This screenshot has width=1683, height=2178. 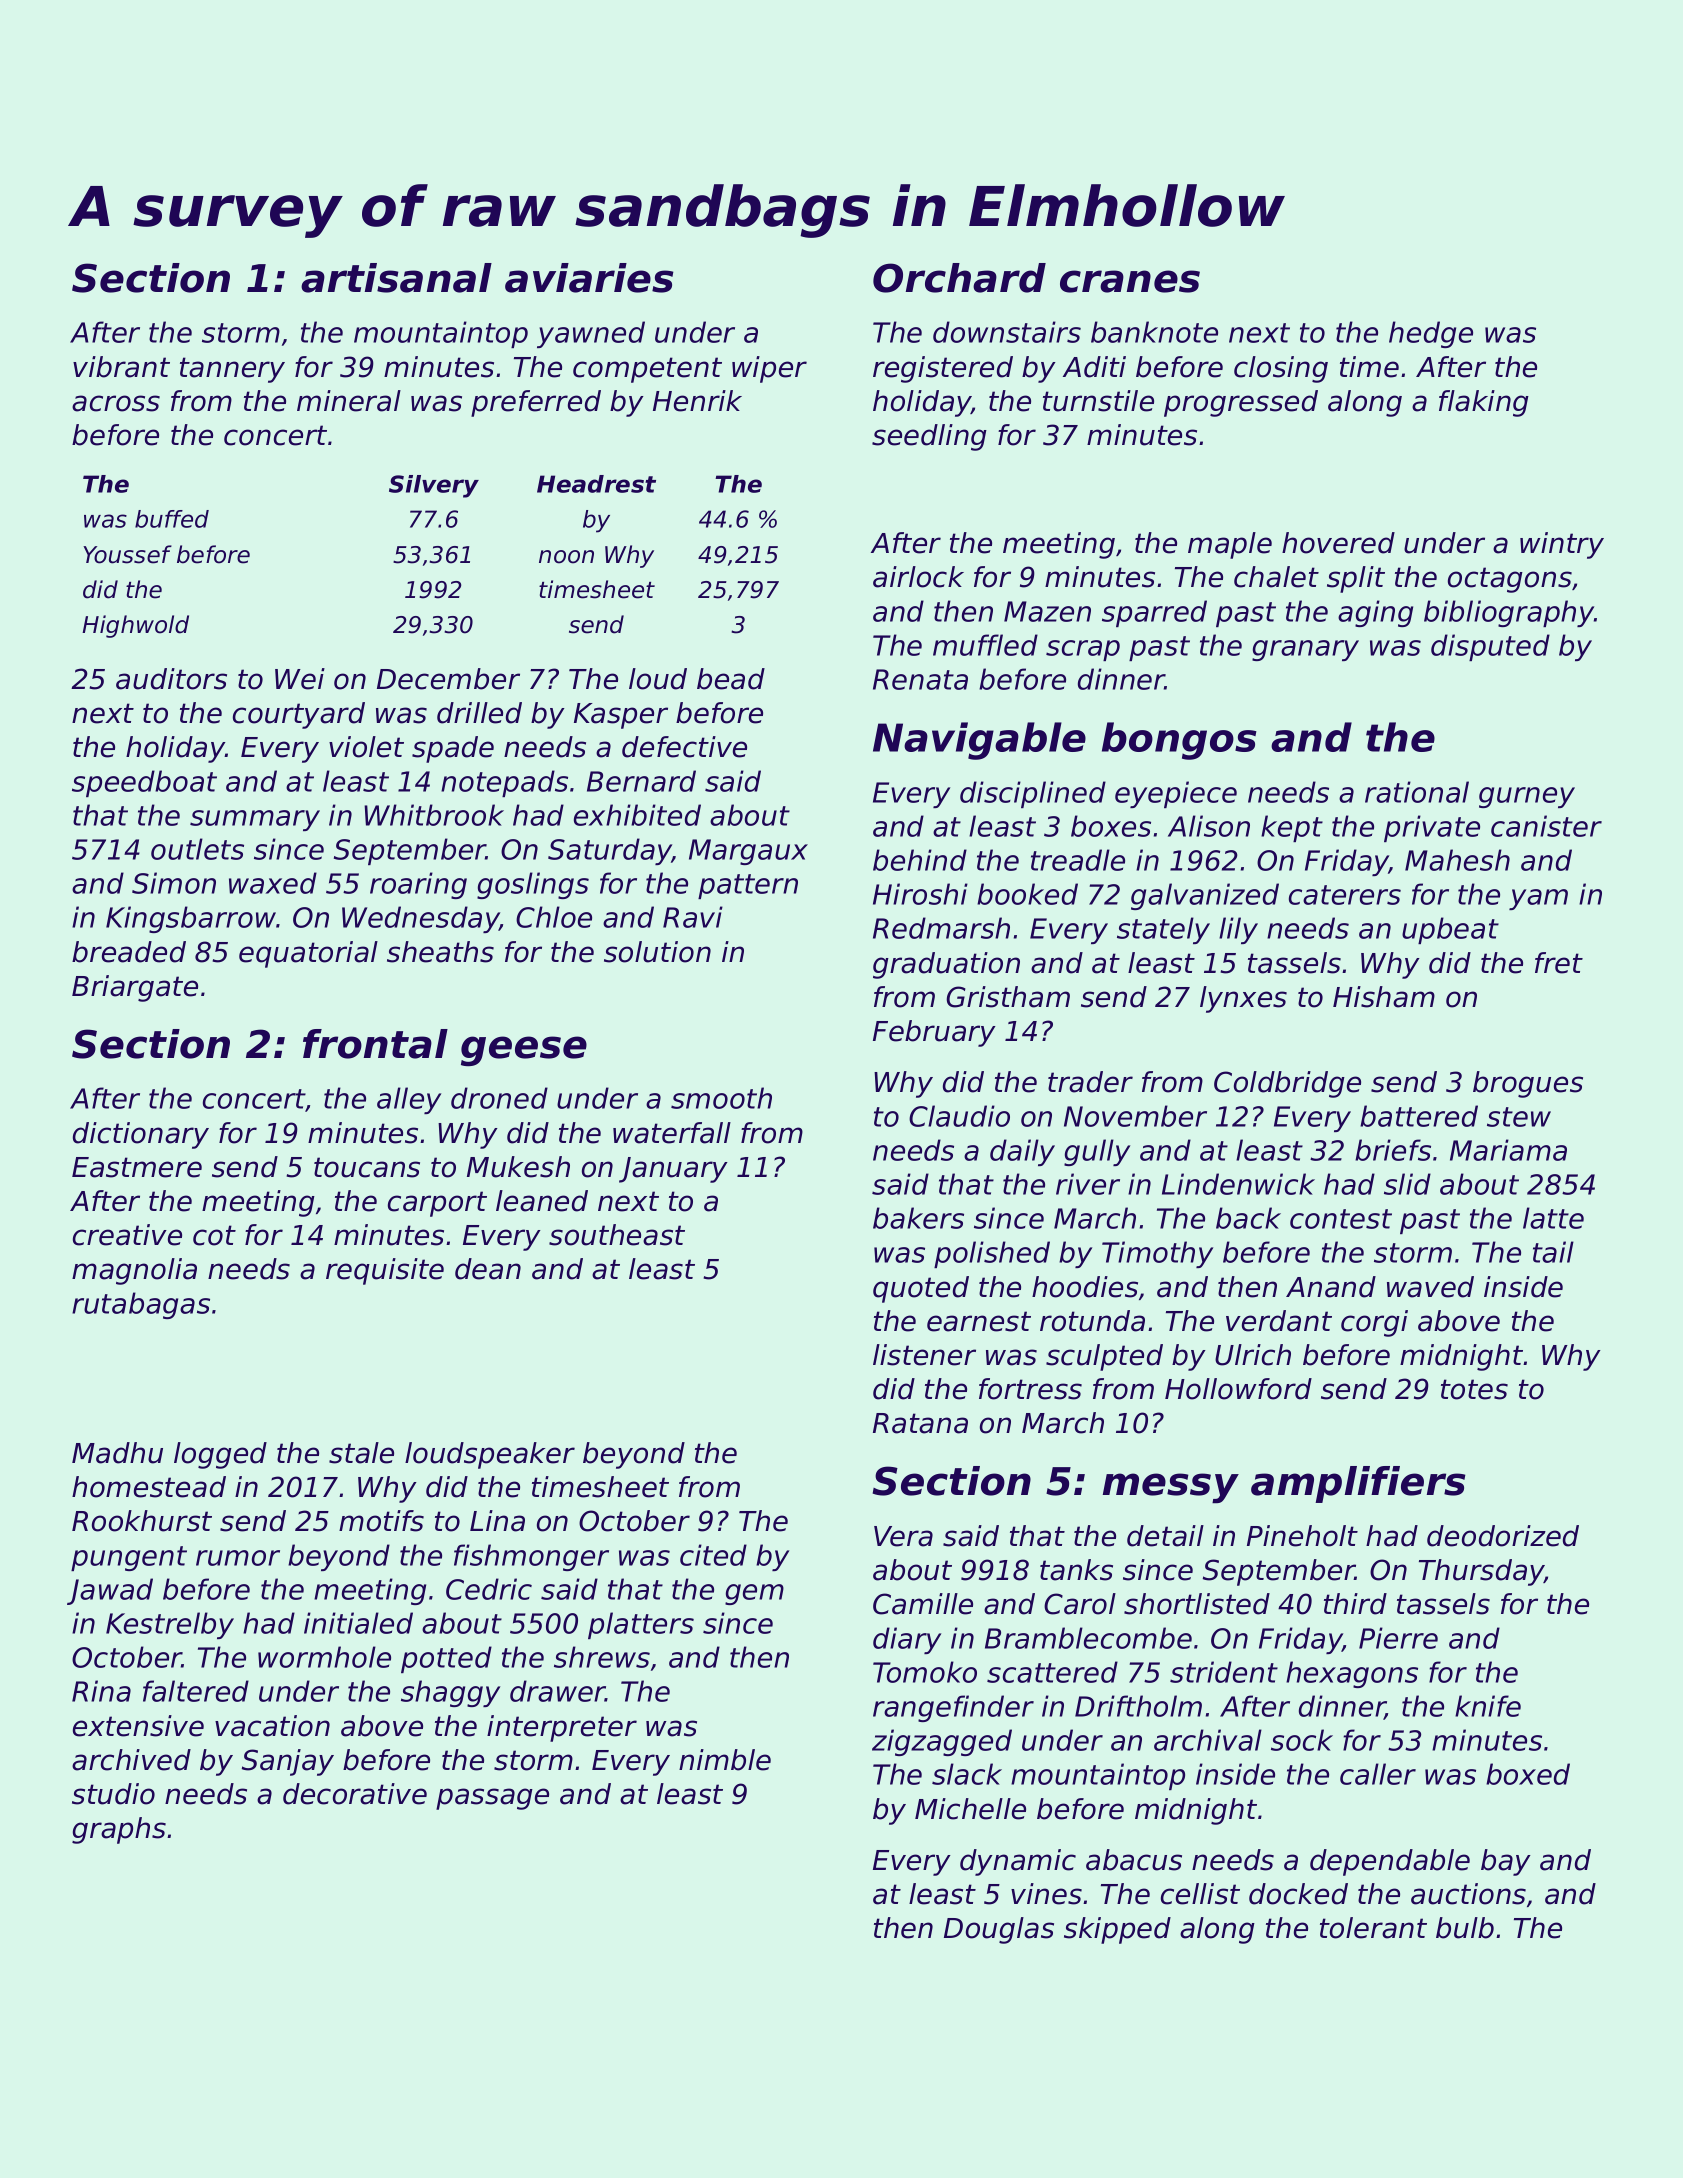 What do you see at coordinates (1090, 1082) in the screenshot?
I see `trader` at bounding box center [1090, 1082].
